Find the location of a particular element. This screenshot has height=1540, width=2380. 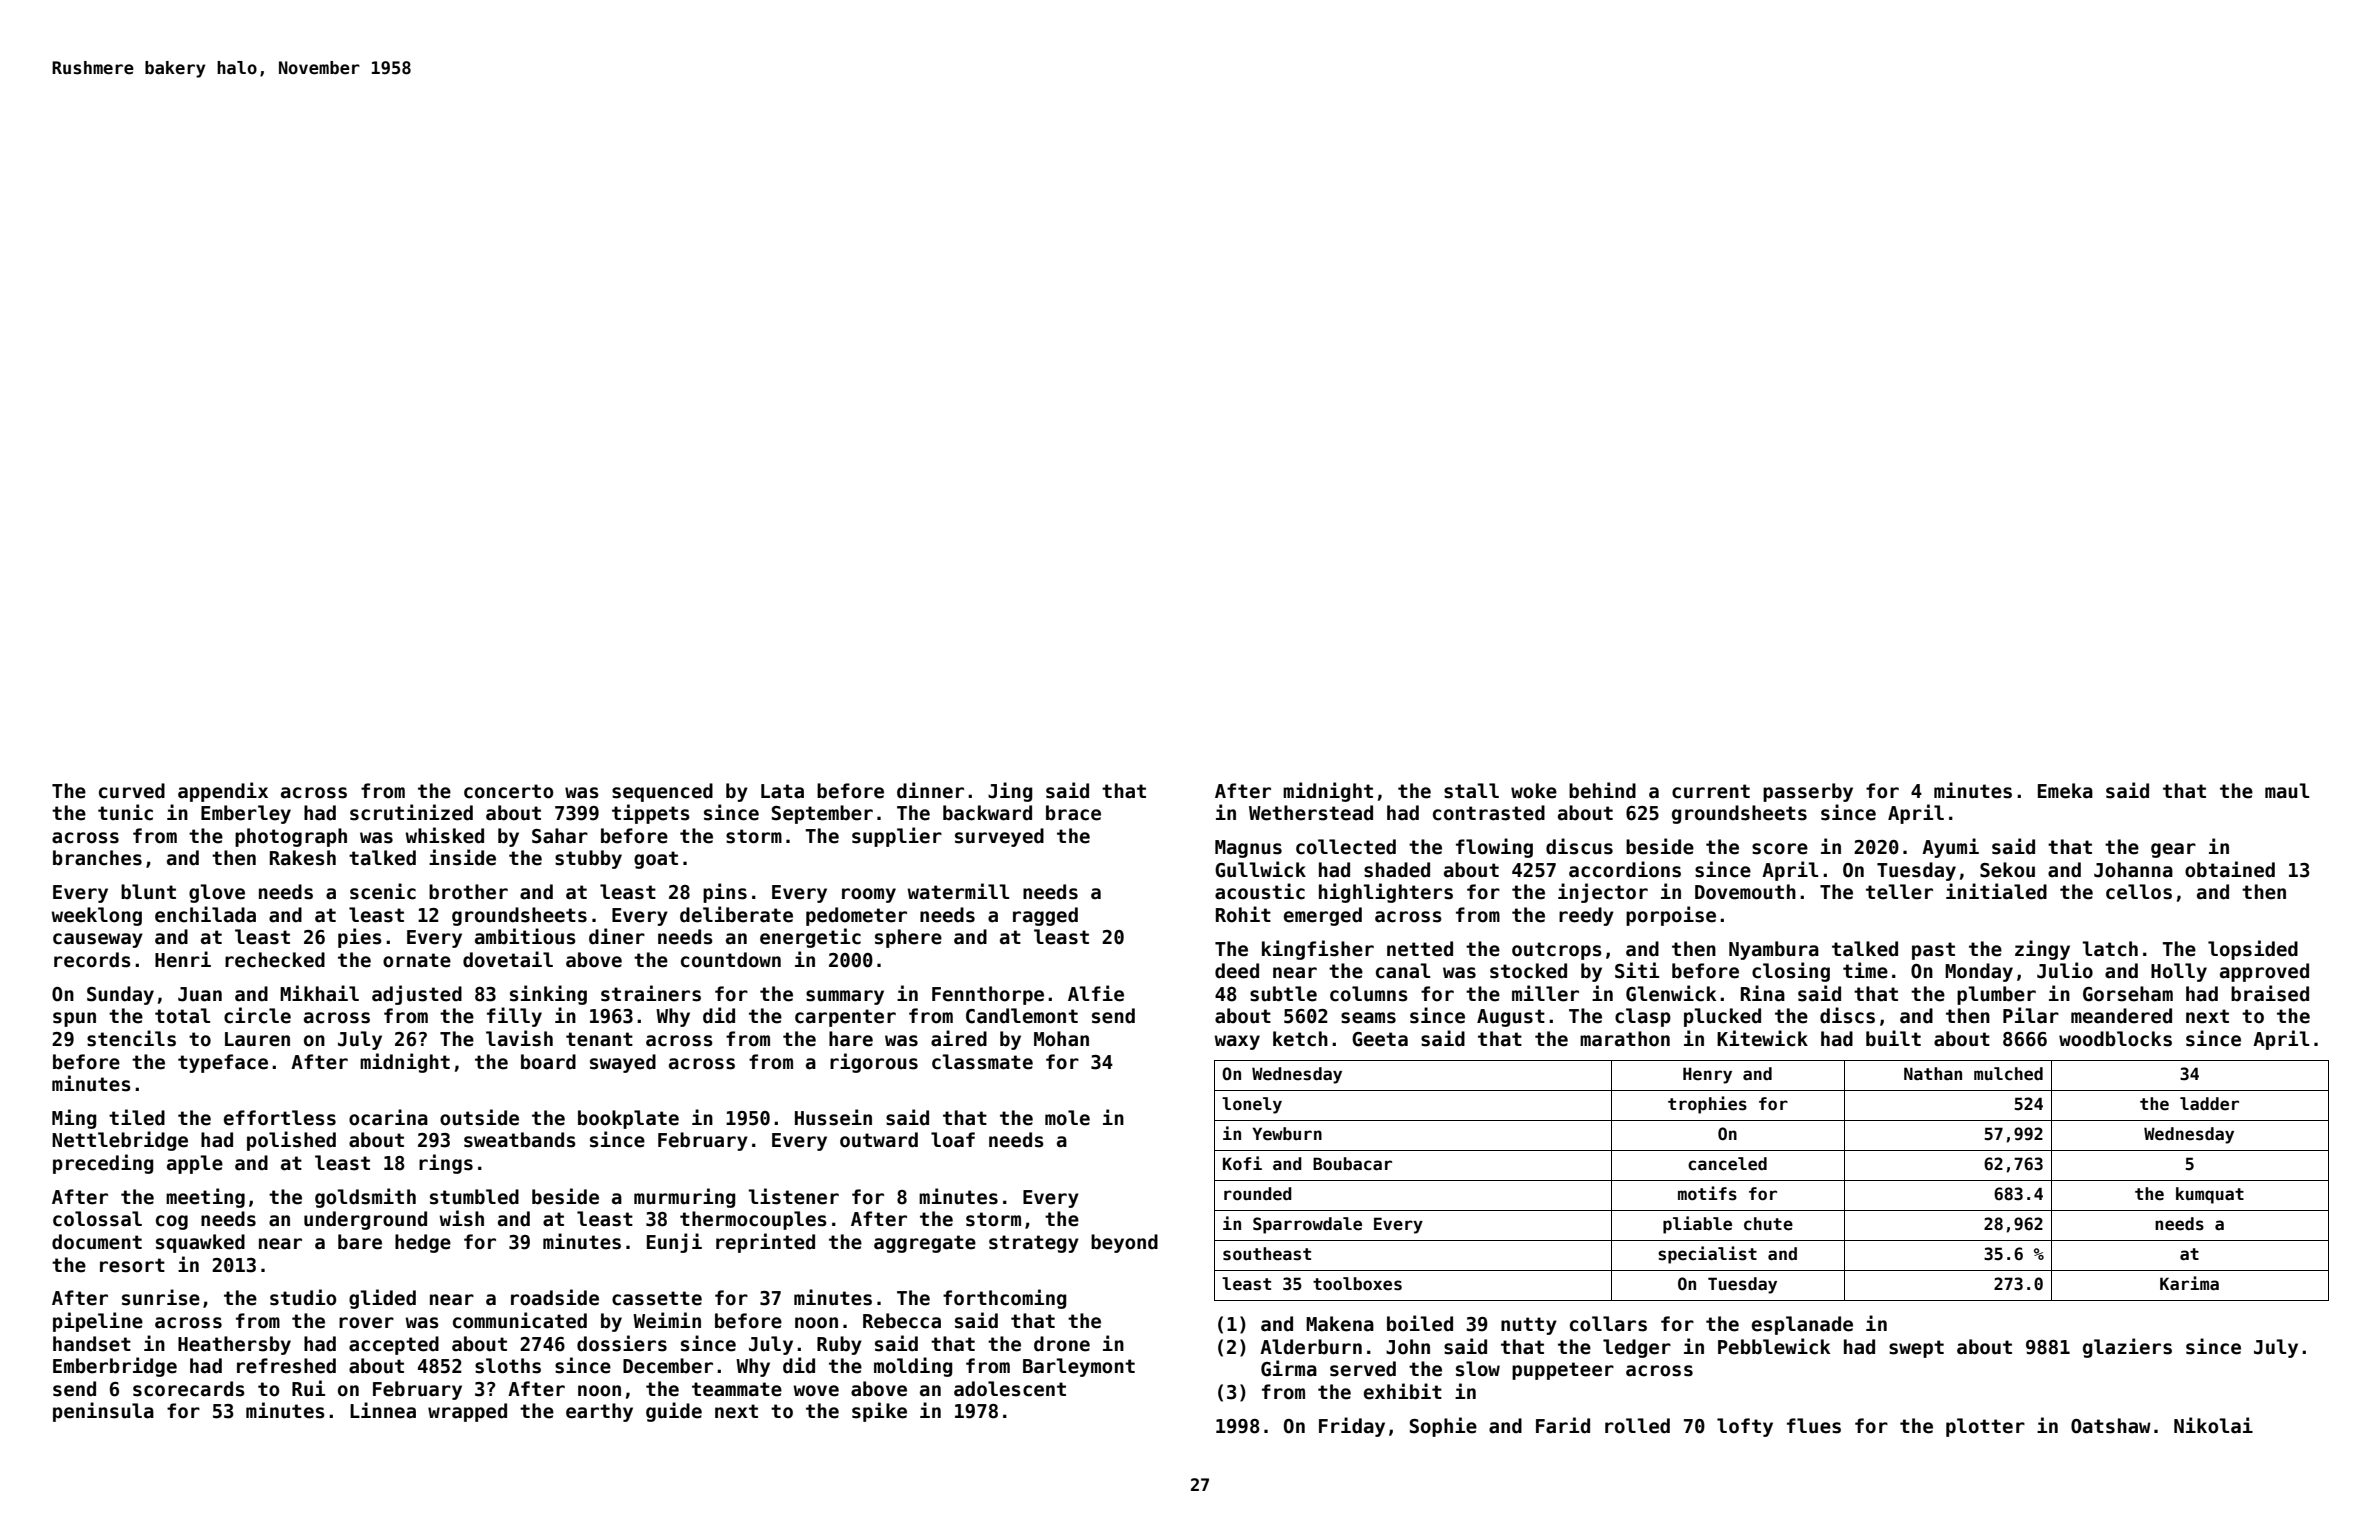

curved is located at coordinates (132, 791).
